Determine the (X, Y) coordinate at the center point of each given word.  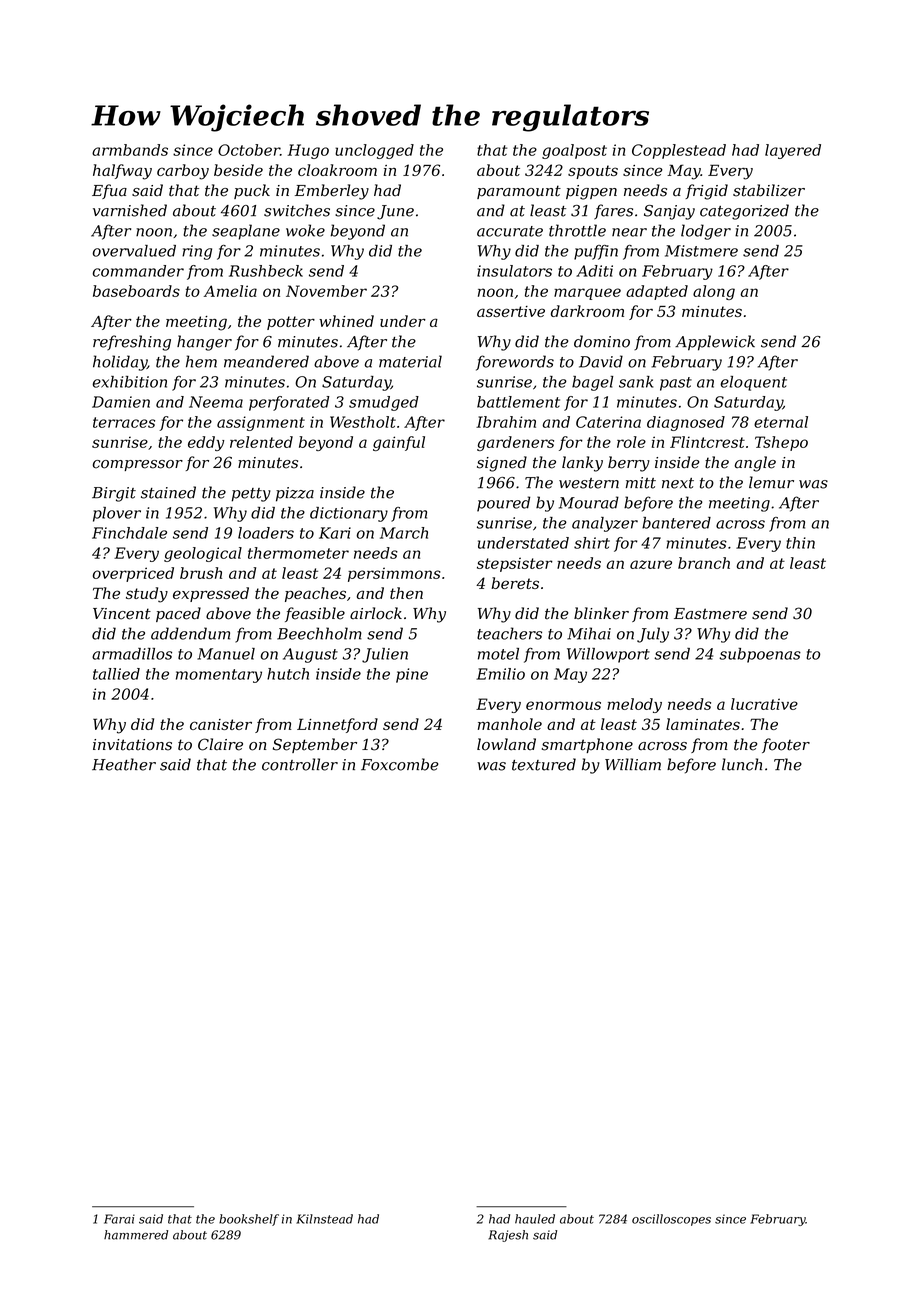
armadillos (132, 654)
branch (704, 563)
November (326, 291)
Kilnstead (324, 1219)
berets (515, 583)
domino (602, 341)
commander (138, 271)
